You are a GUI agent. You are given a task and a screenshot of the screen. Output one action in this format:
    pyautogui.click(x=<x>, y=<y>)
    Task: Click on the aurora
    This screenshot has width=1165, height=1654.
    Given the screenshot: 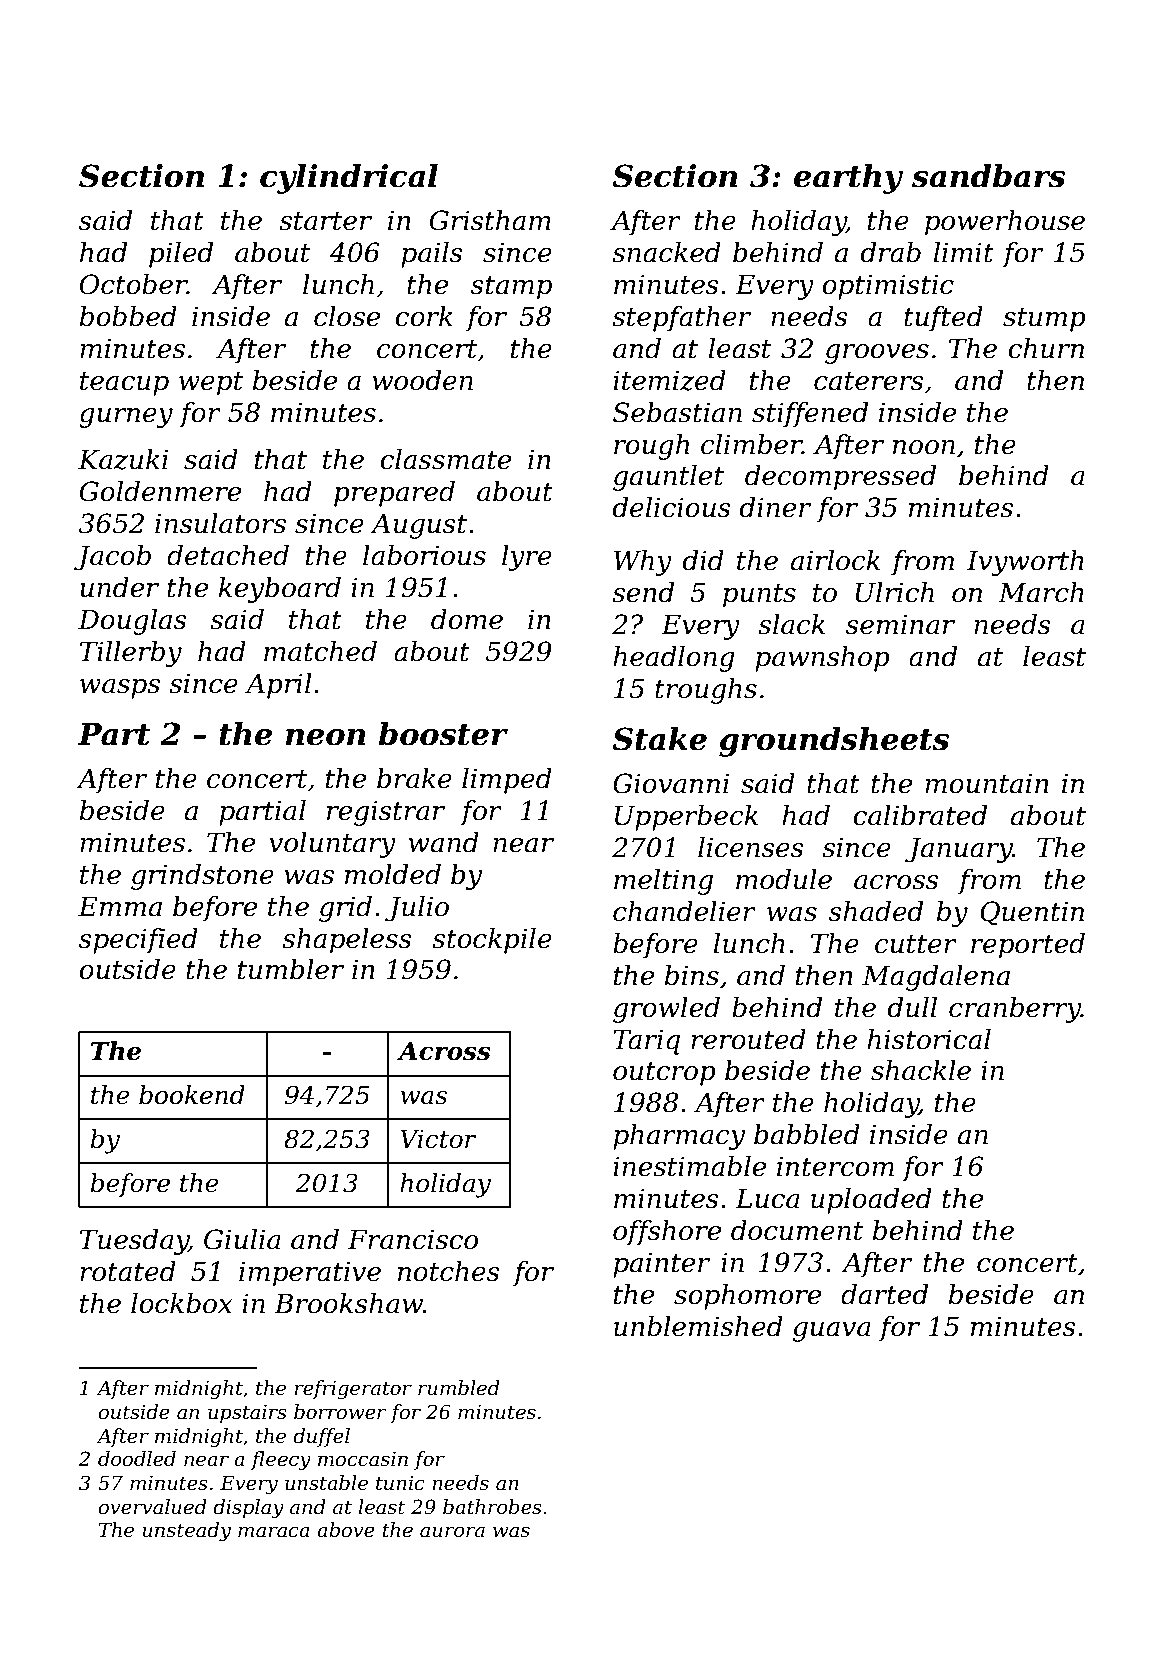 What is the action you would take?
    pyautogui.click(x=452, y=1532)
